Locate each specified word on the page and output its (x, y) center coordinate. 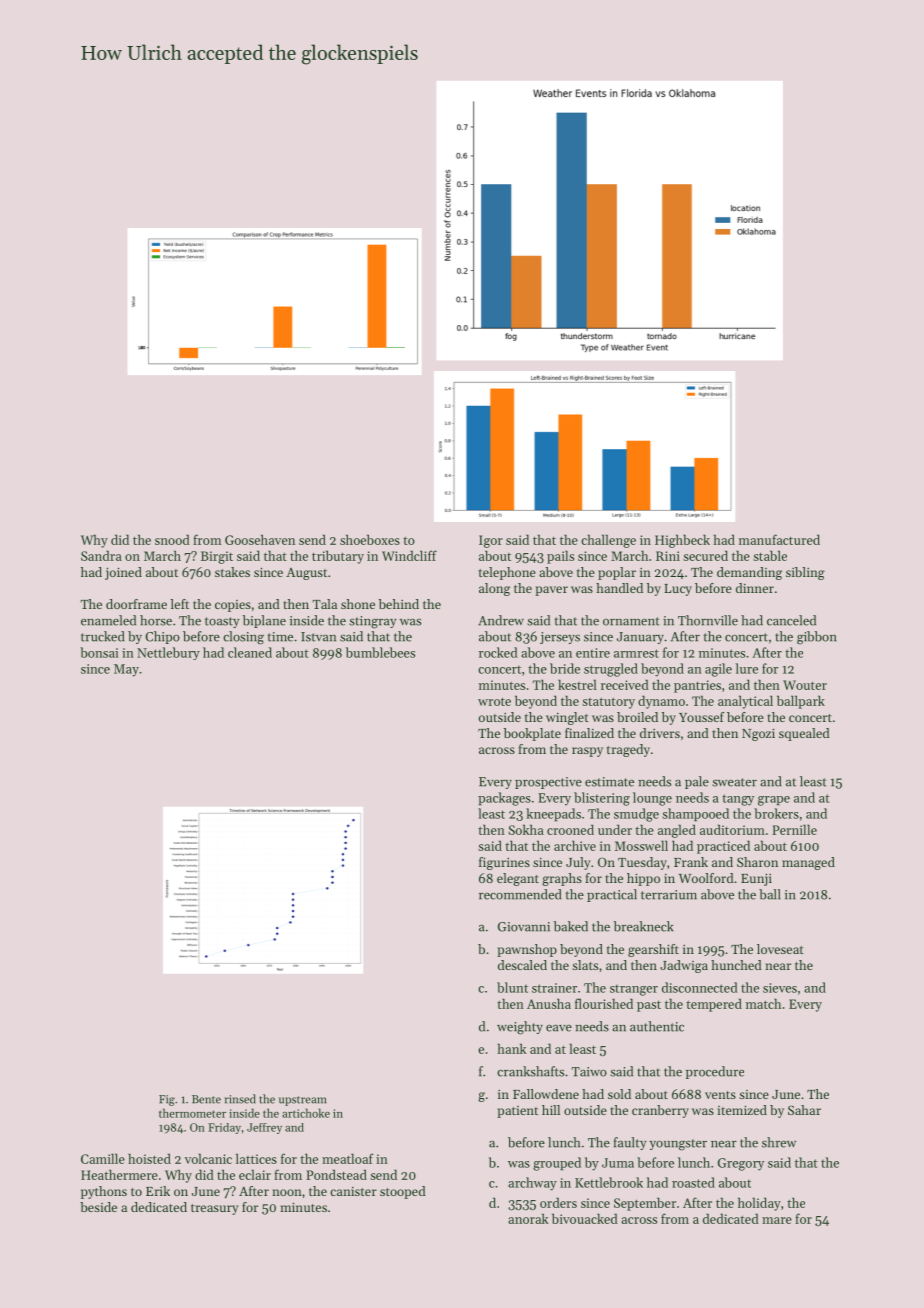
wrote (494, 701)
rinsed (240, 1099)
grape (774, 801)
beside (98, 1207)
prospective (548, 783)
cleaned (250, 652)
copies (233, 606)
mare (777, 1220)
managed (808, 863)
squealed (804, 734)
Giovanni (524, 927)
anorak (528, 1218)
